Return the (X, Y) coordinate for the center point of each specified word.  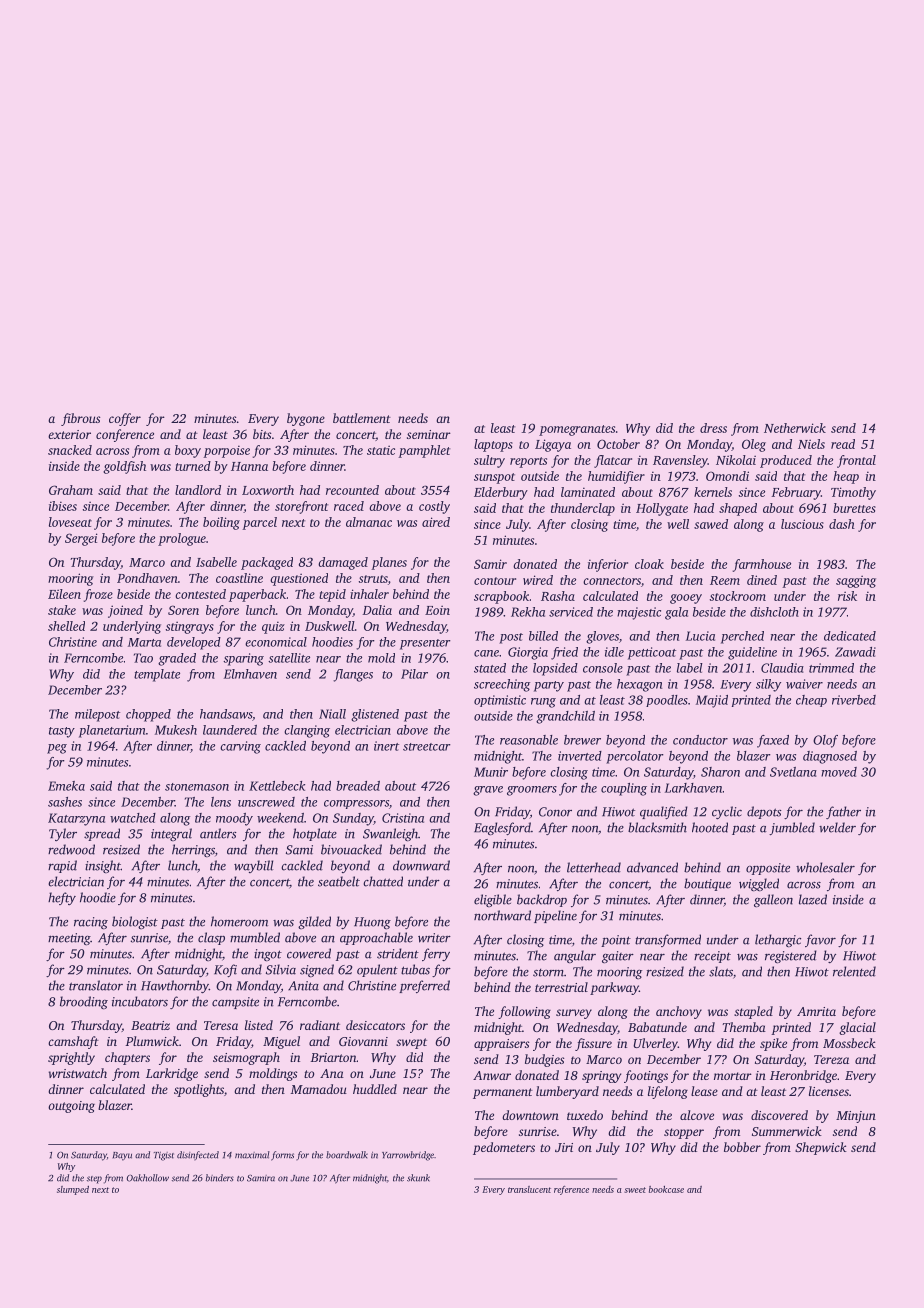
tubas (415, 969)
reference (571, 1190)
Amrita (816, 1011)
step (94, 1180)
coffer (125, 419)
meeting (69, 939)
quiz (273, 627)
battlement (362, 418)
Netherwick (795, 428)
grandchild (565, 717)
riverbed (854, 700)
